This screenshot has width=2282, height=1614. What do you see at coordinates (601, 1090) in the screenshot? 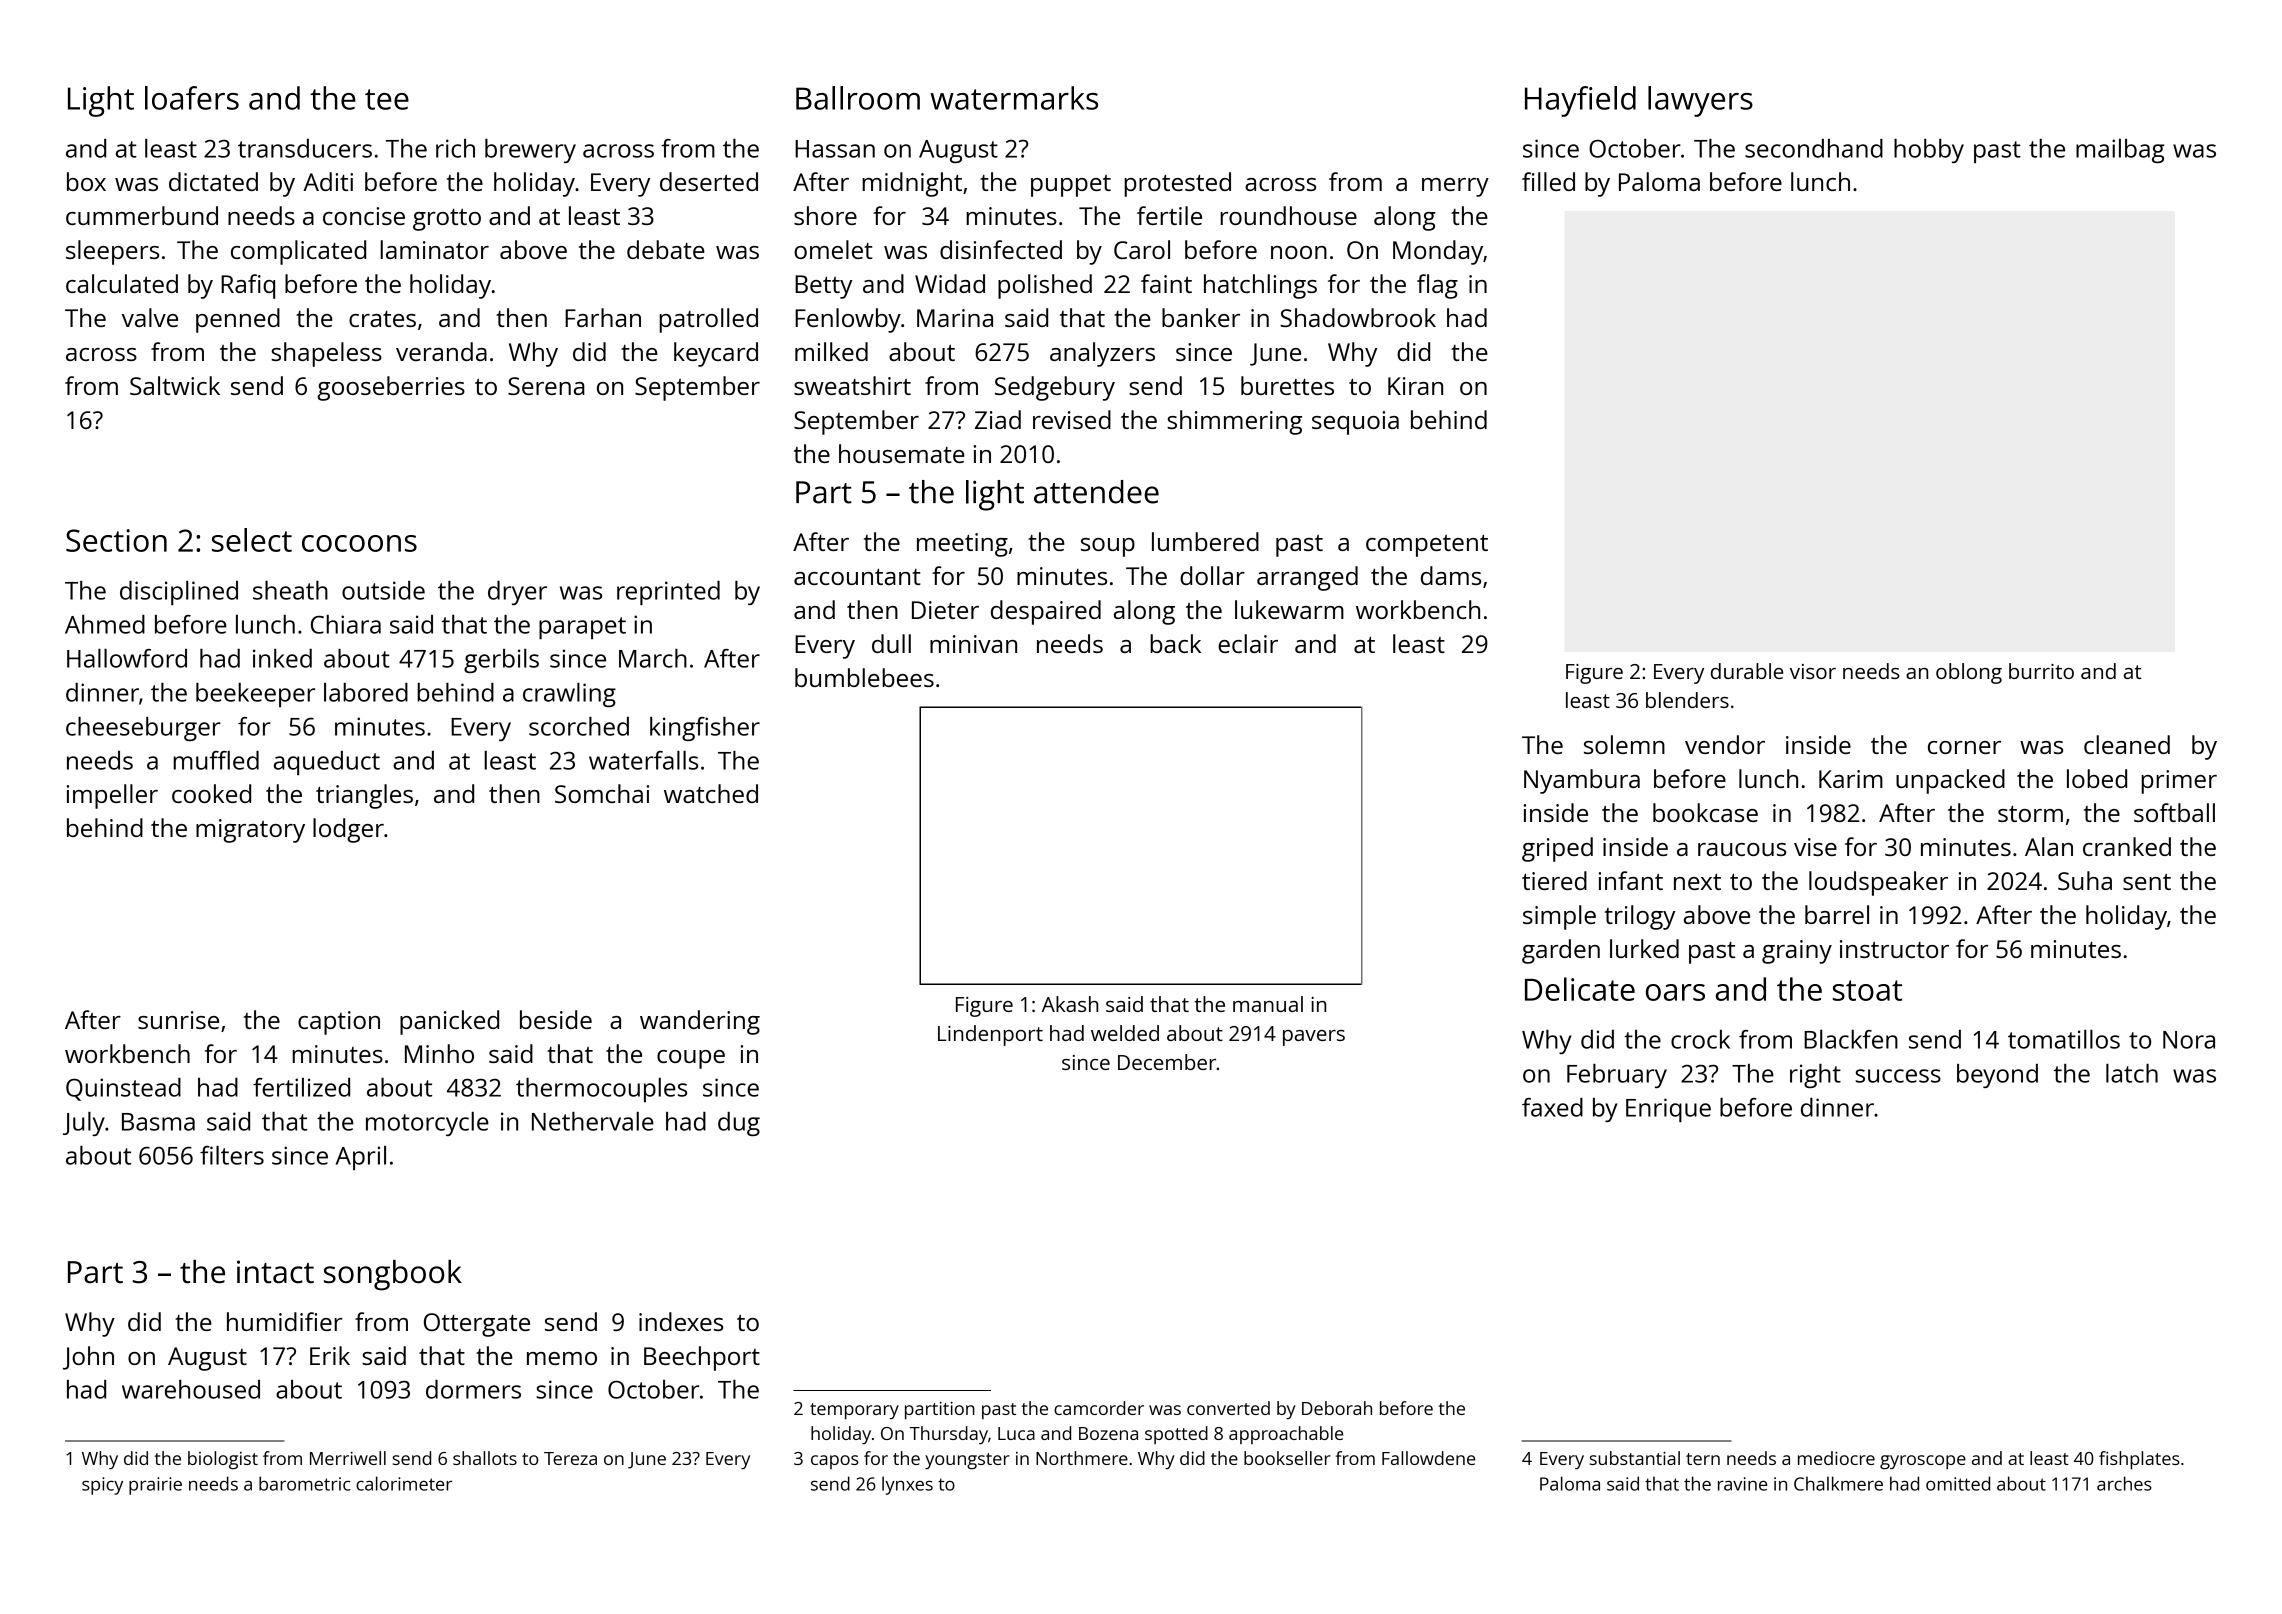
I see `thermocouples` at bounding box center [601, 1090].
